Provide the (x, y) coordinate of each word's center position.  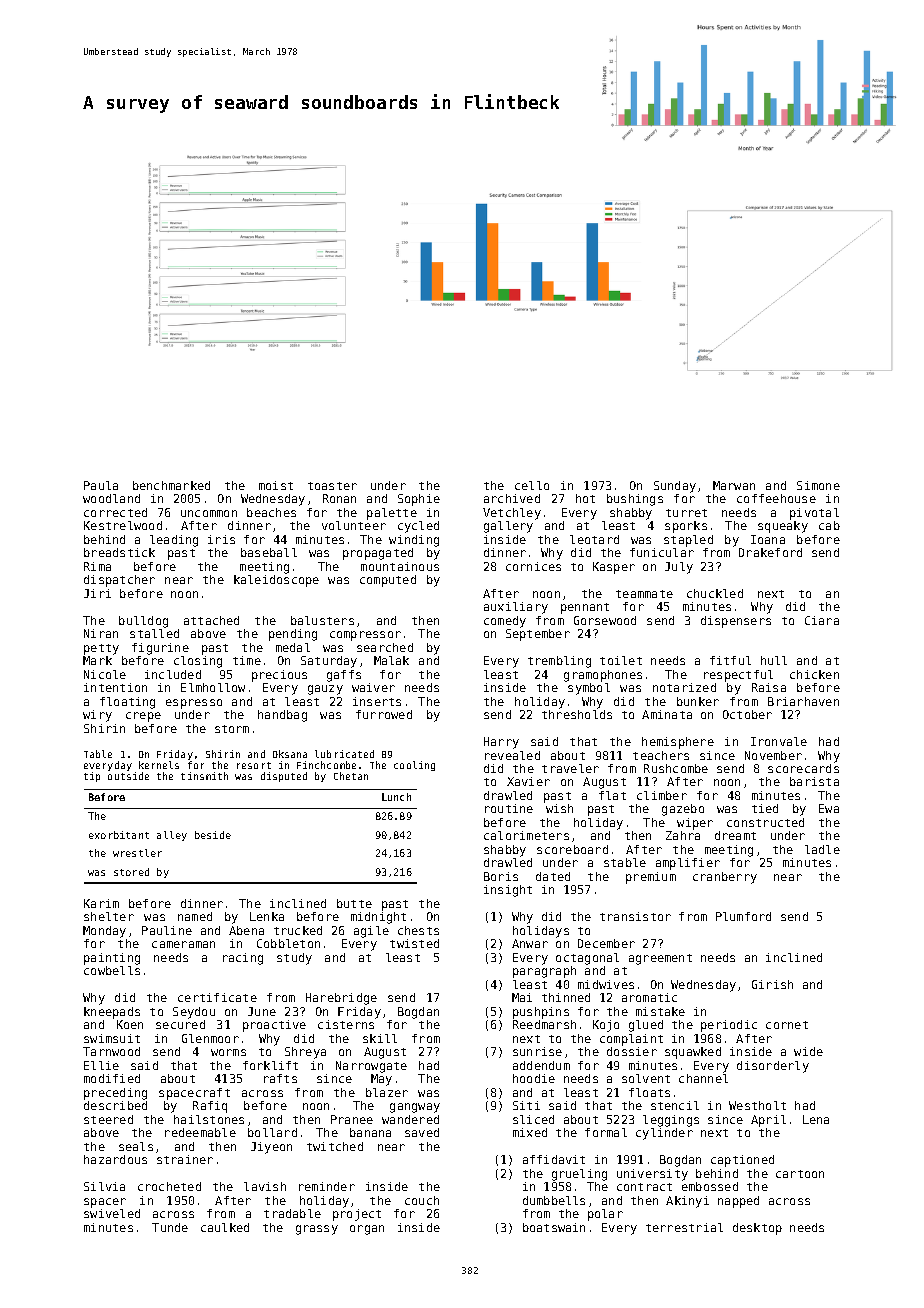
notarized (684, 687)
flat (612, 795)
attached (211, 620)
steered (108, 1119)
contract (644, 1187)
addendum (541, 1065)
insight (508, 891)
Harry (501, 743)
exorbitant (119, 835)
